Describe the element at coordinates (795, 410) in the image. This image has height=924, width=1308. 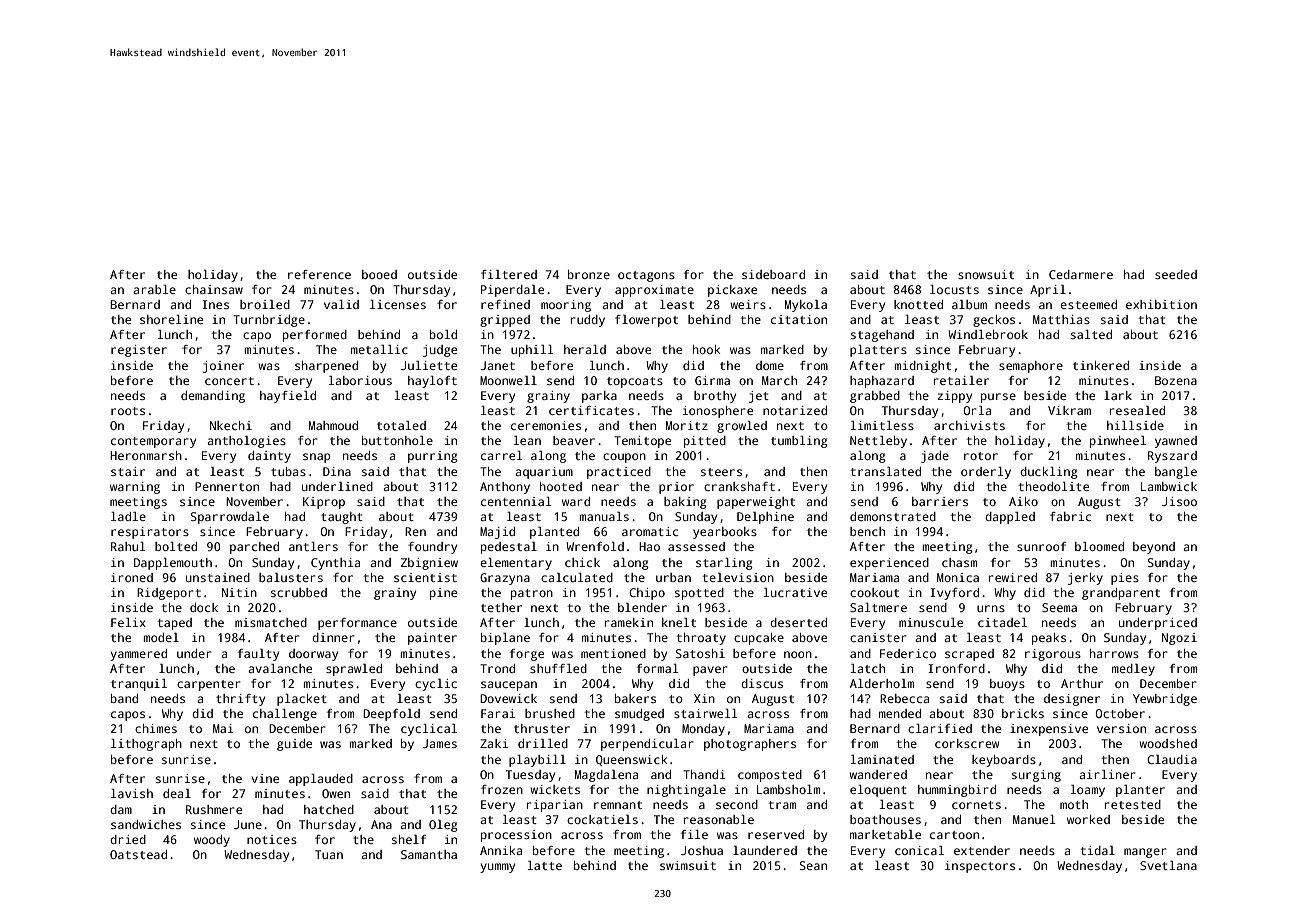
I see `notarized` at that location.
